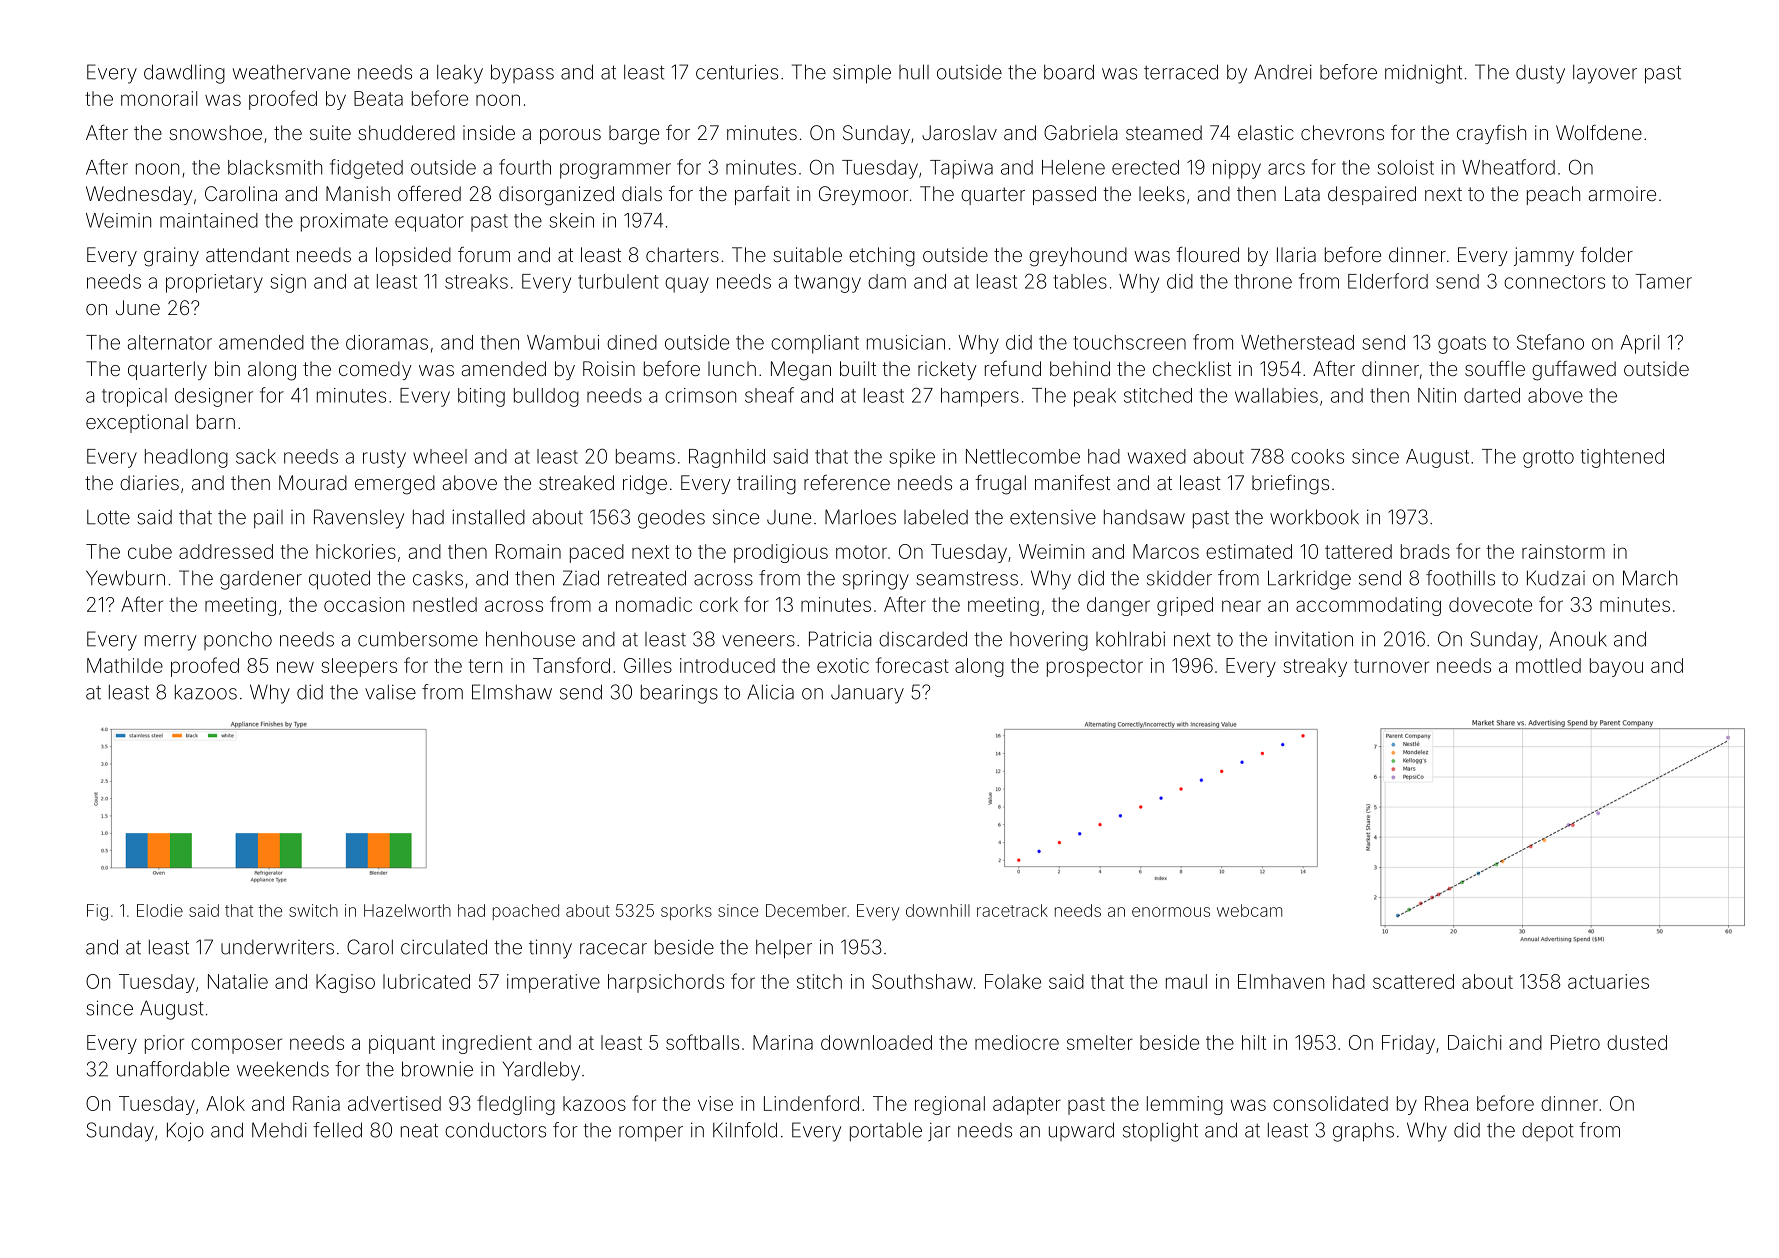 The width and height of the image is (1779, 1258). Describe the element at coordinates (227, 368) in the image. I see `bin` at that location.
